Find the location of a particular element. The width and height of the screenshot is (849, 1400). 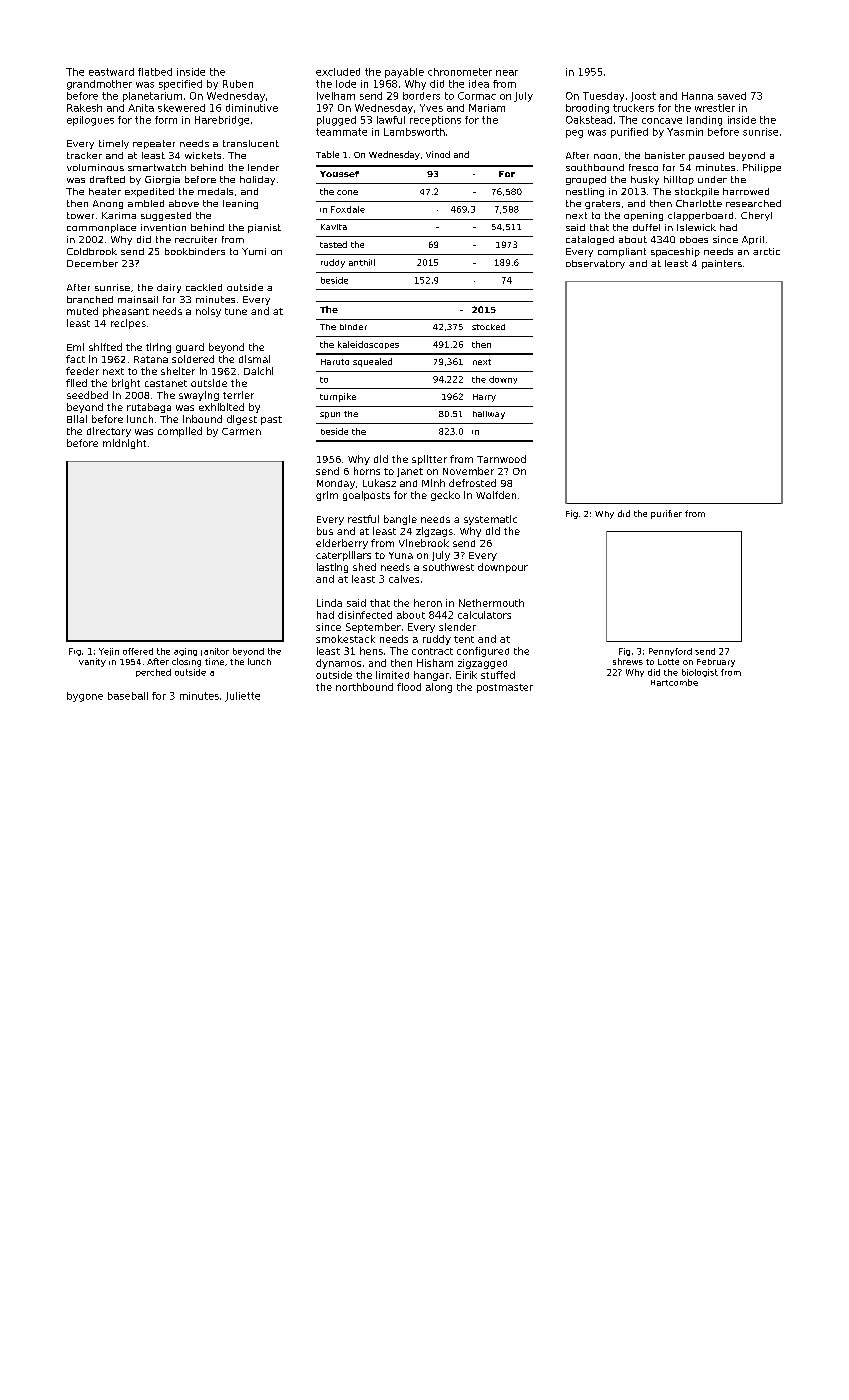

systematic is located at coordinates (490, 520).
